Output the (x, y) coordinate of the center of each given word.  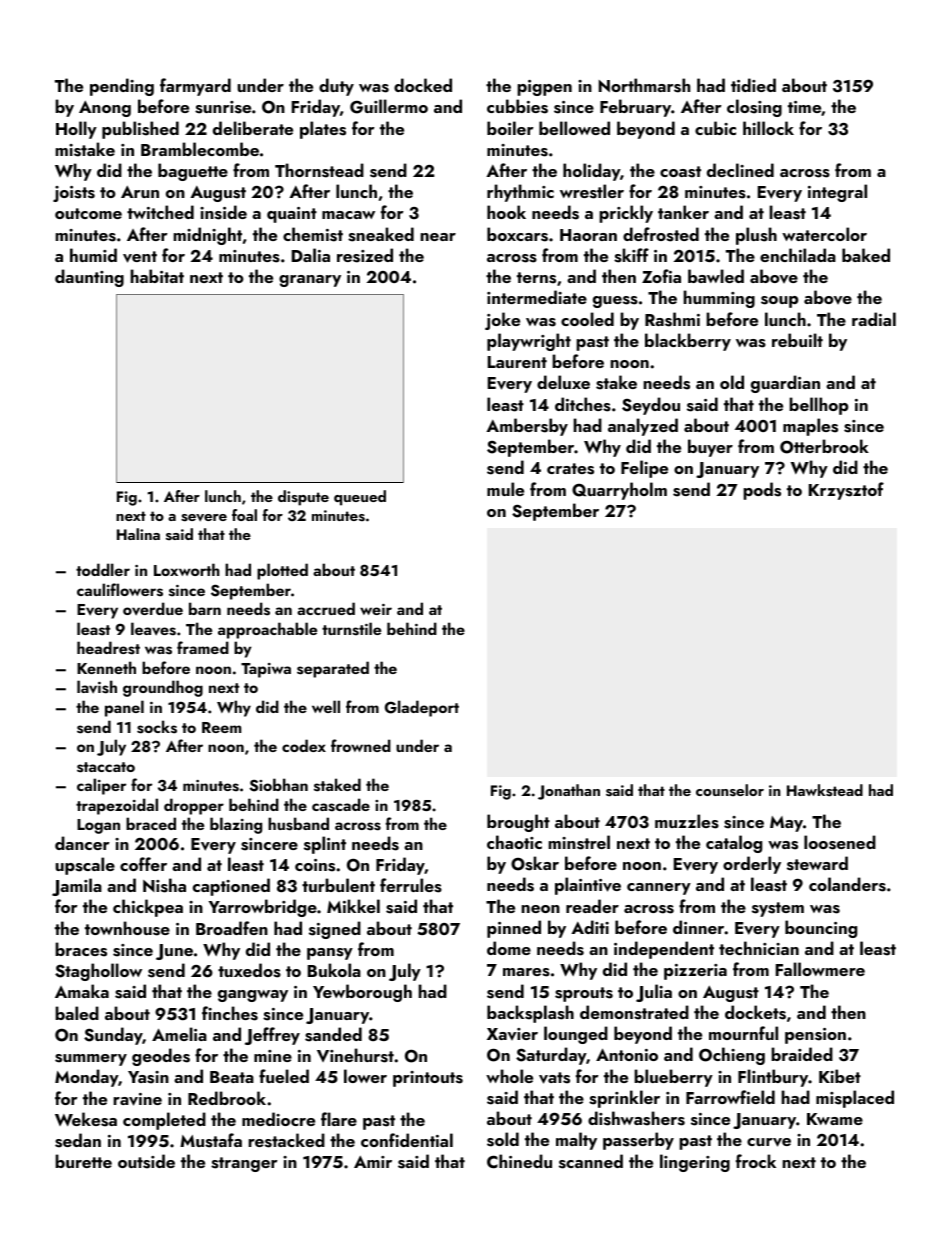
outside (146, 1161)
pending (122, 87)
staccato (106, 767)
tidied (753, 85)
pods (762, 491)
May (786, 824)
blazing (236, 825)
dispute (303, 498)
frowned (361, 745)
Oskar (535, 863)
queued (360, 498)
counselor (730, 790)
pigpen (544, 88)
